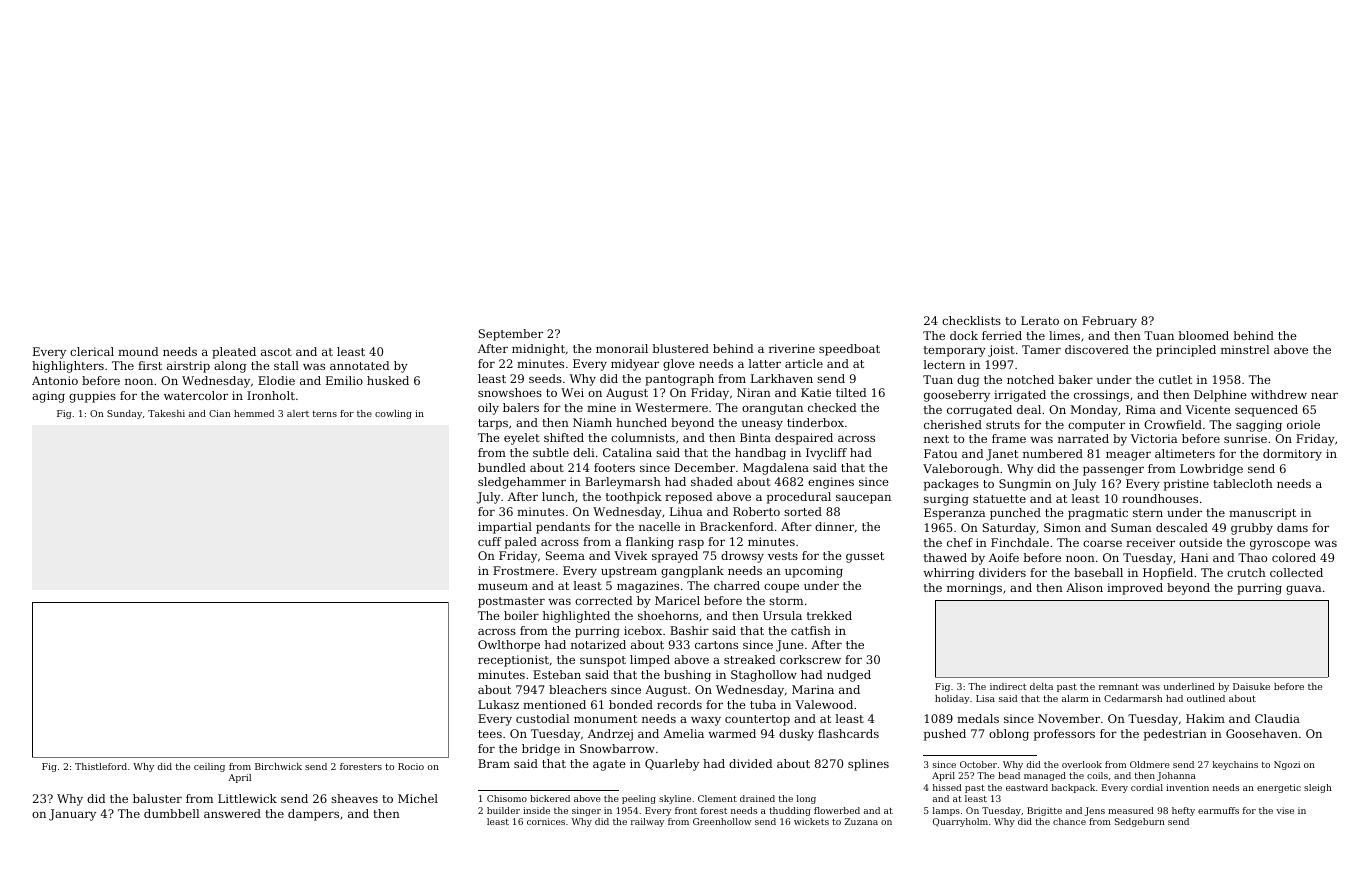 The height and width of the document is (887, 1372). I want to click on cutlet, so click(1175, 379).
